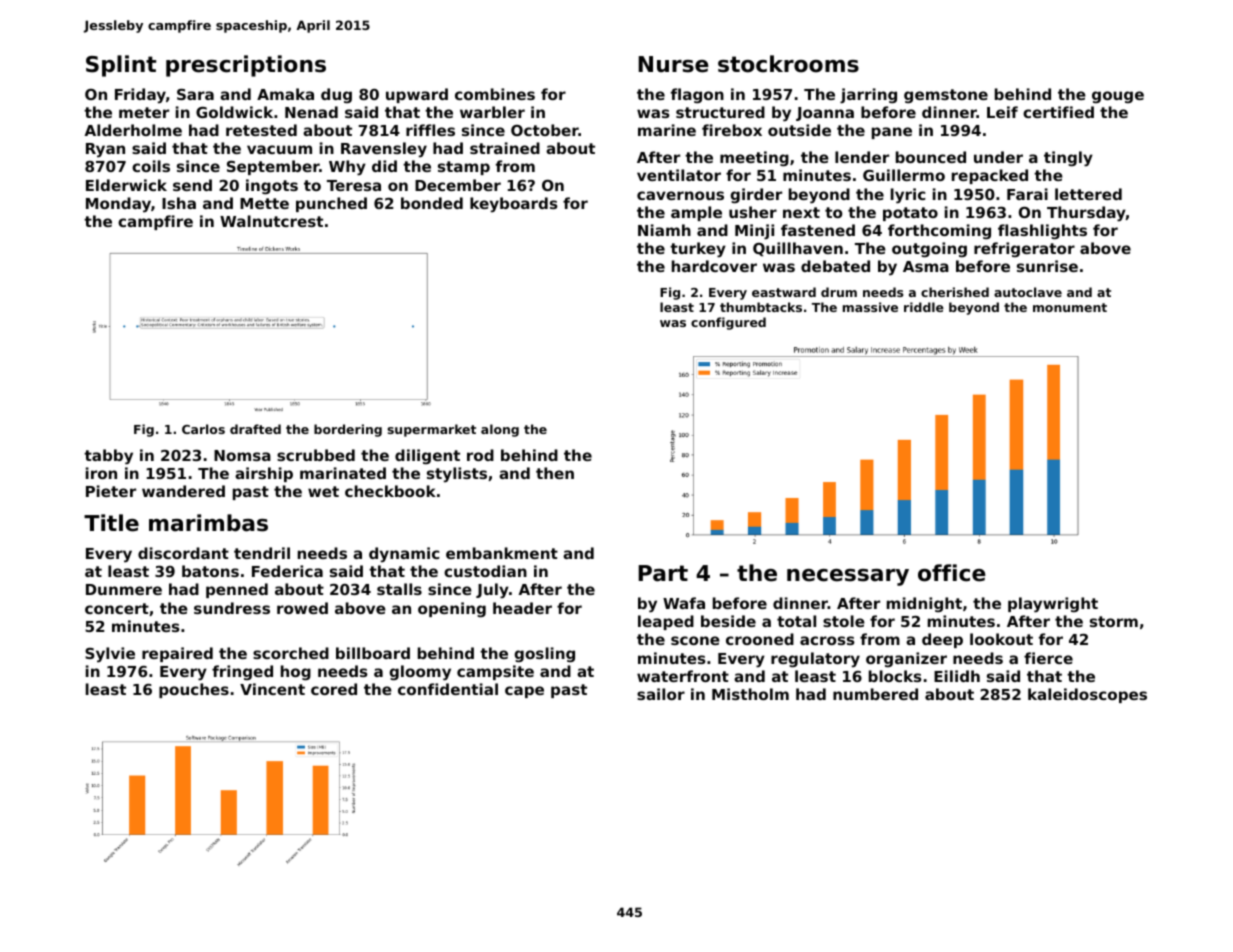  What do you see at coordinates (121, 66) in the screenshot?
I see `Splint` at bounding box center [121, 66].
